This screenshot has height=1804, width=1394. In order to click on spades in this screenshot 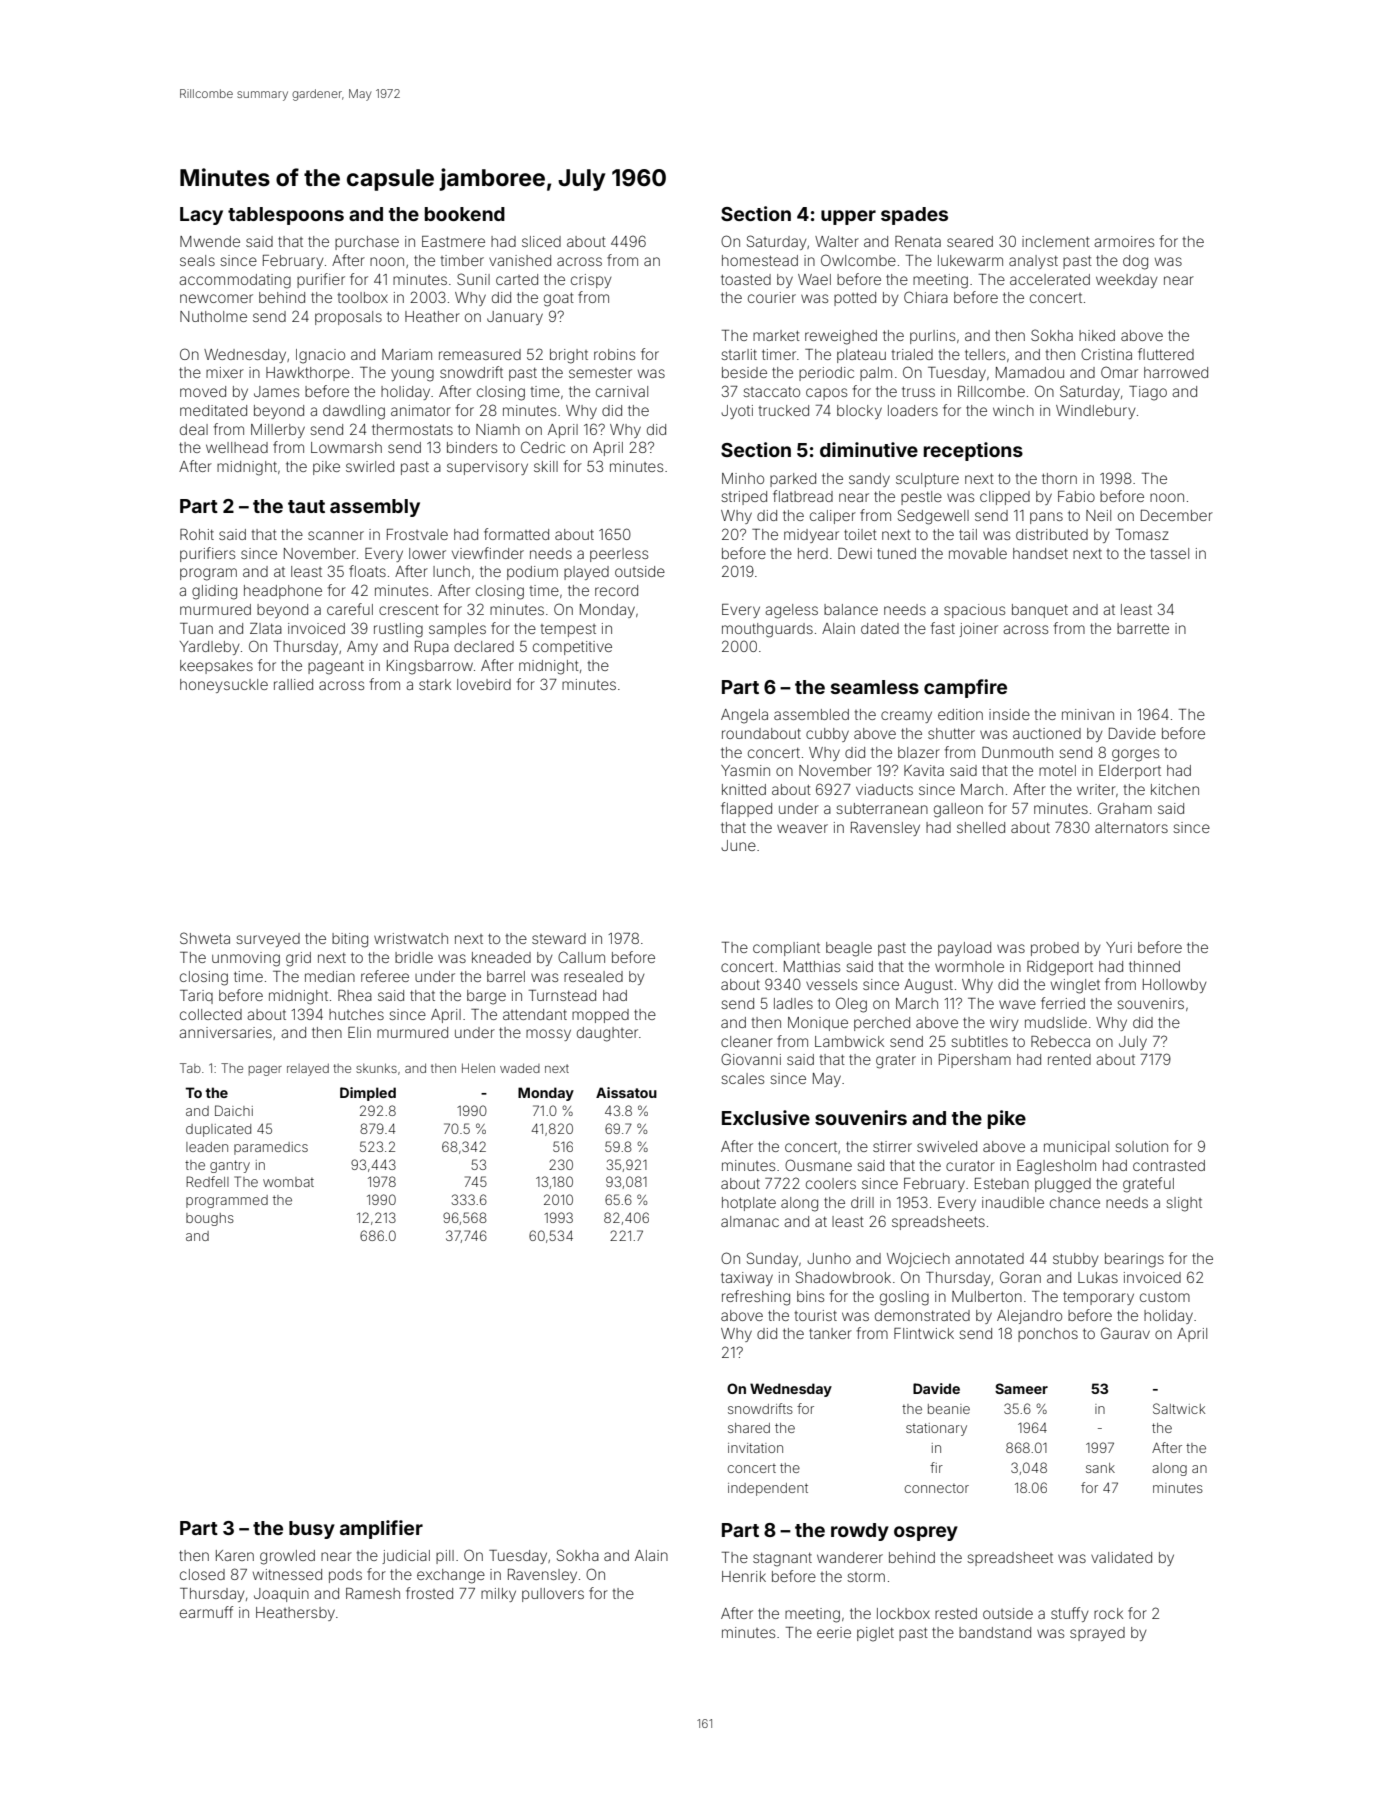, I will do `click(914, 216)`.
